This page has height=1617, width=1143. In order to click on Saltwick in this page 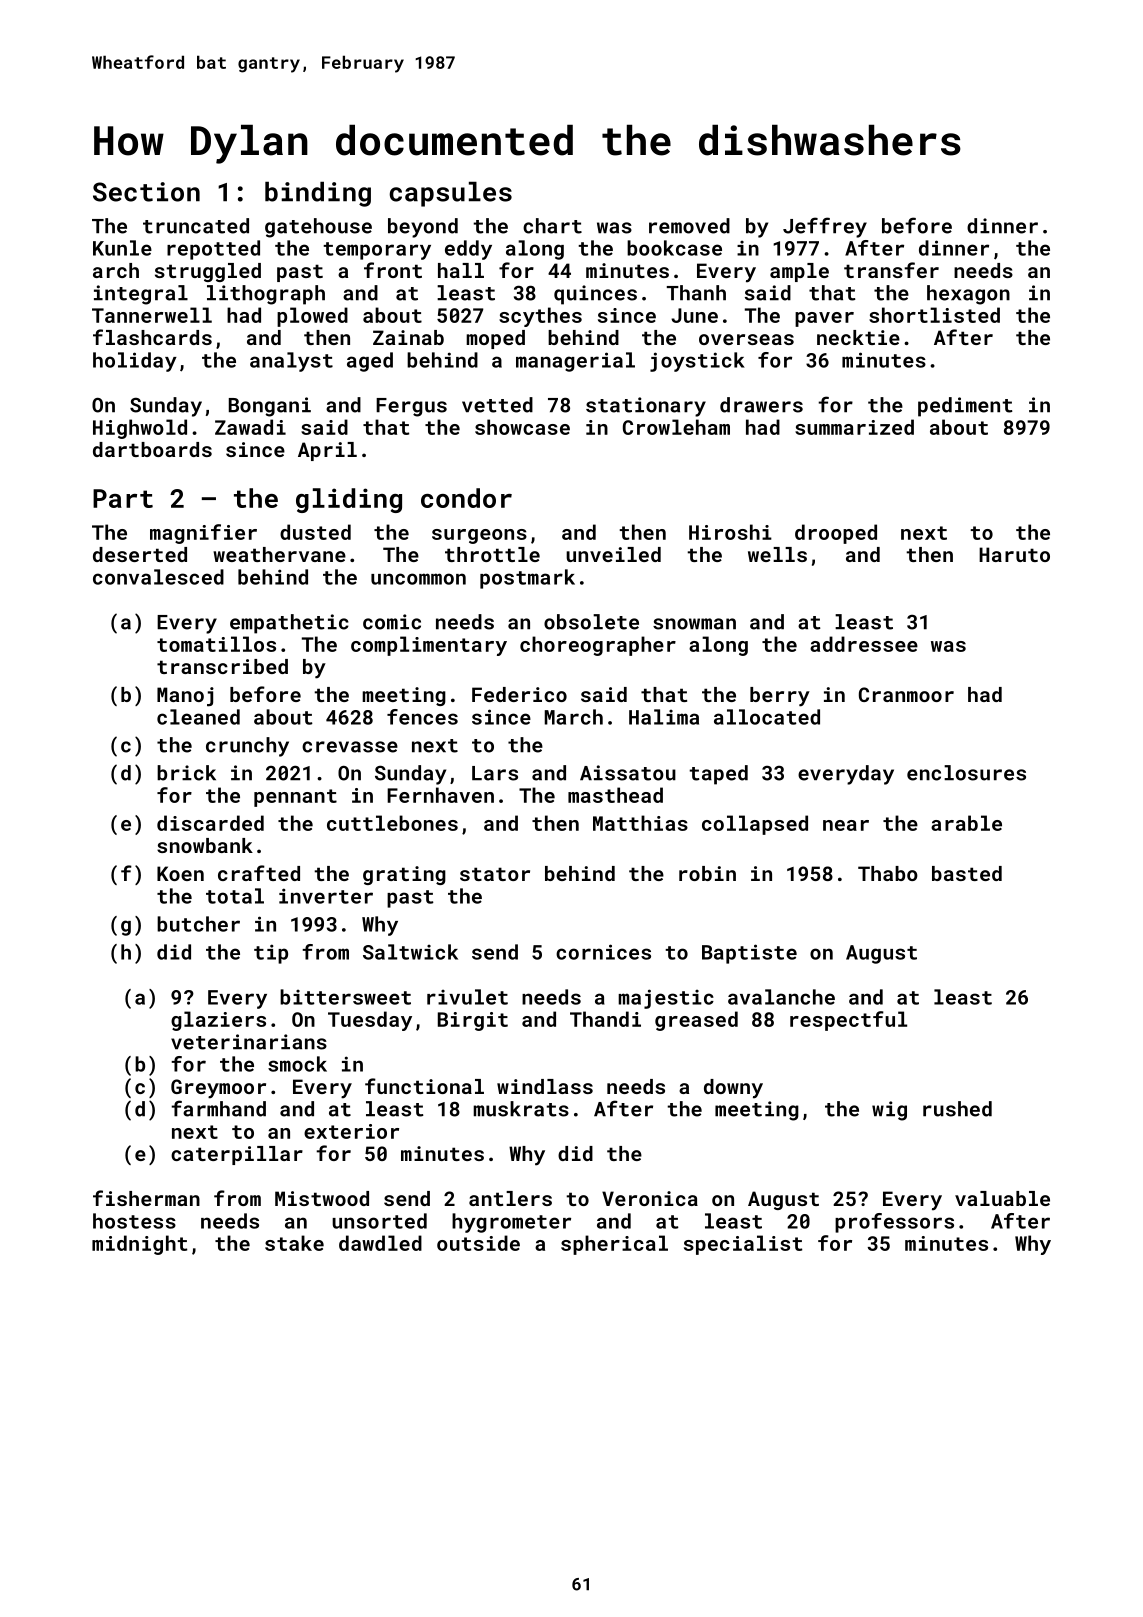, I will do `click(410, 952)`.
